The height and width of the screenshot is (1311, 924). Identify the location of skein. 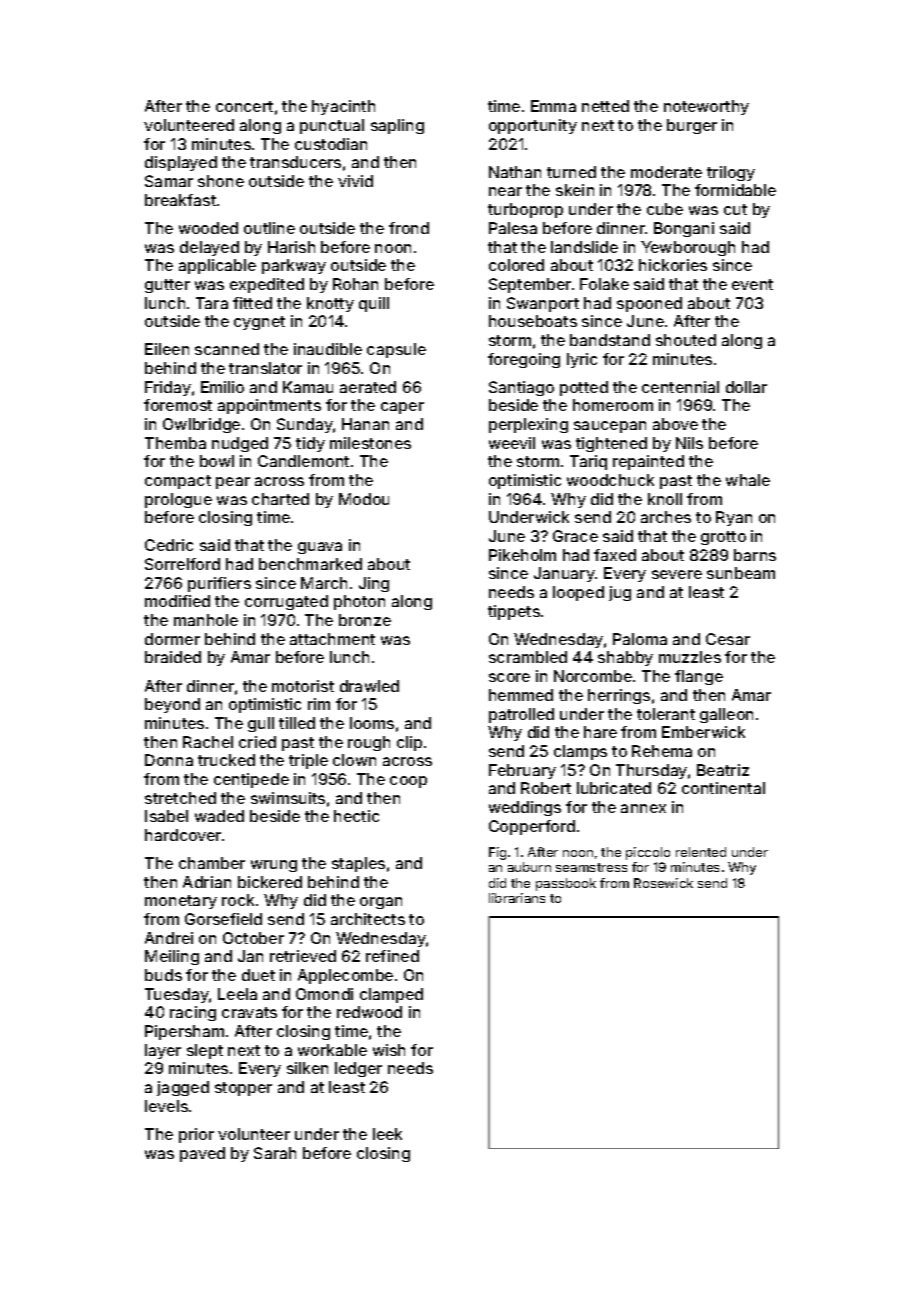
(575, 190).
